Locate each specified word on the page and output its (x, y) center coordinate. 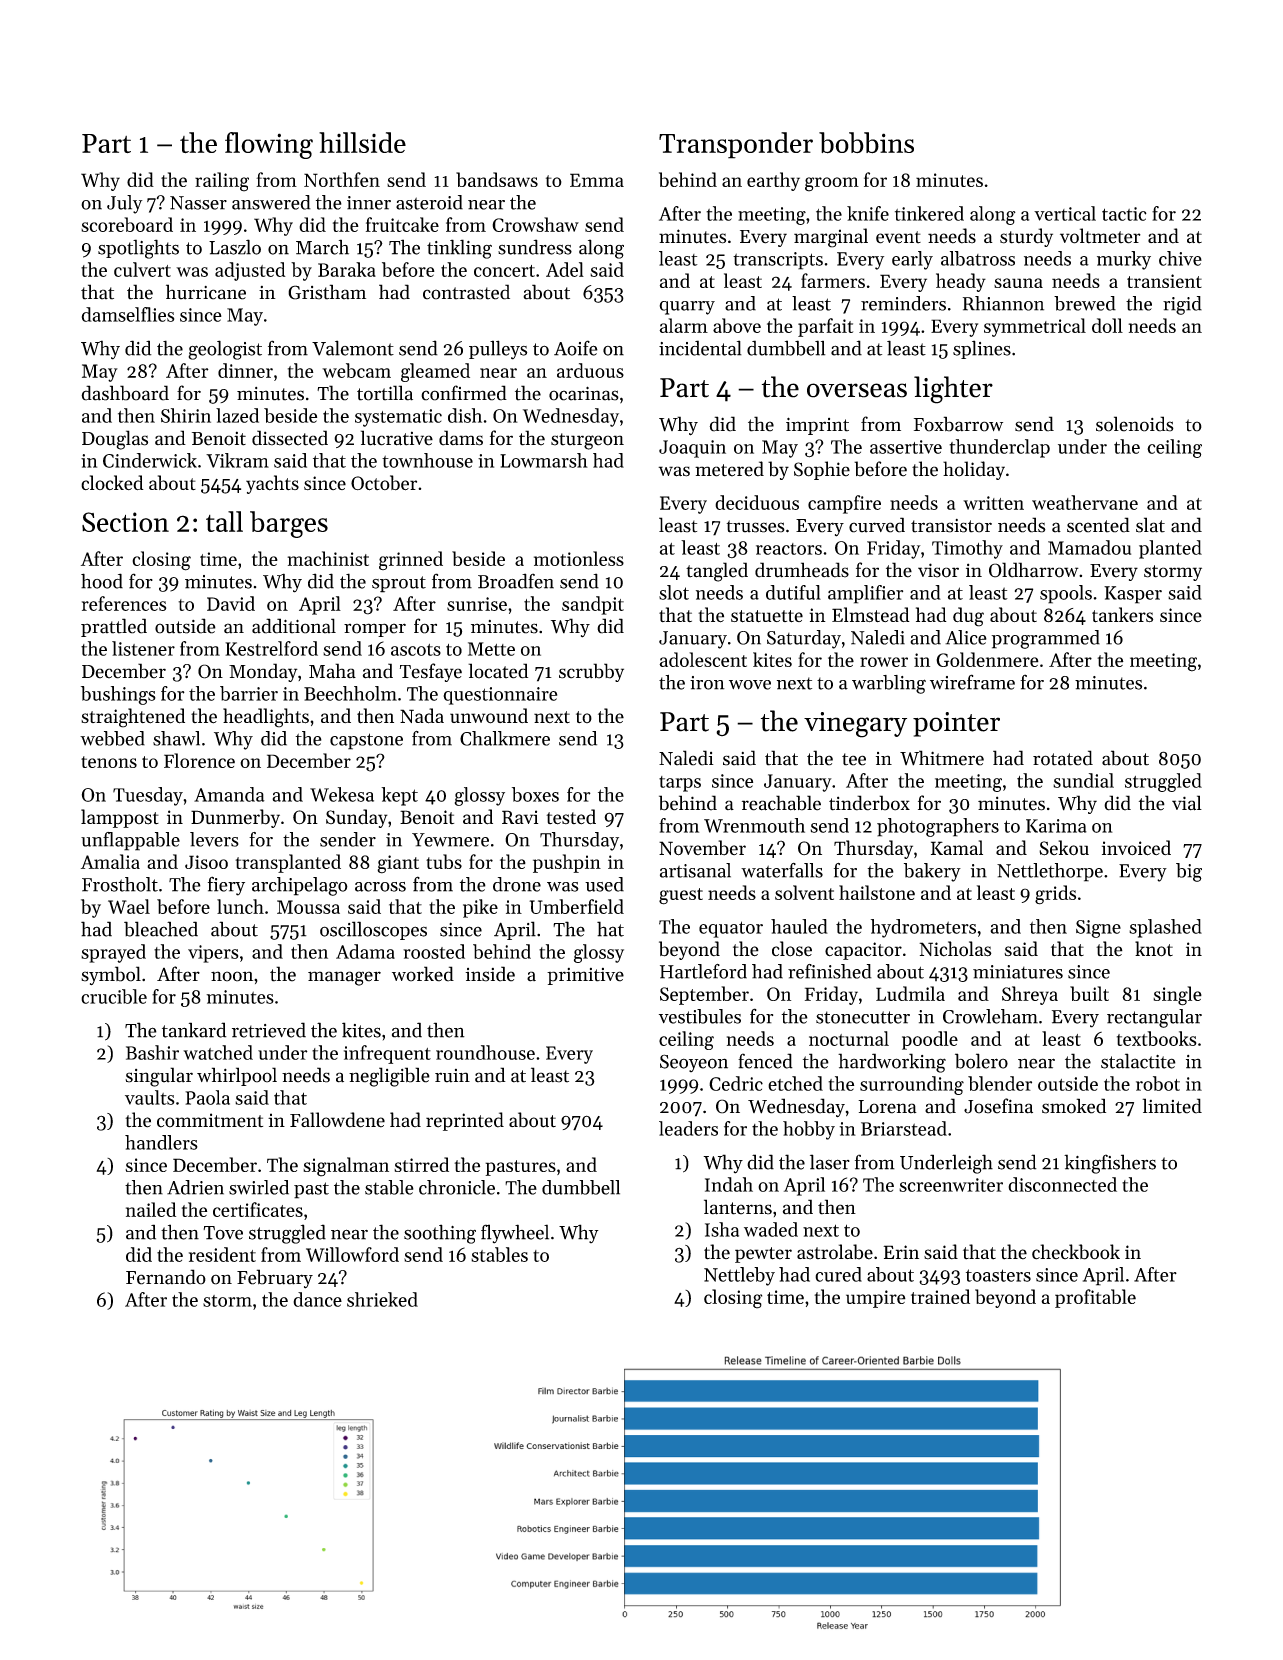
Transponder (736, 145)
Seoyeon (694, 1063)
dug (968, 617)
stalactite (1138, 1061)
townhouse (427, 460)
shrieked (382, 1299)
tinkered (929, 213)
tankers (1122, 615)
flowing (269, 145)
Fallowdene (337, 1120)
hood (102, 581)
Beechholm (350, 693)
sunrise (477, 604)
